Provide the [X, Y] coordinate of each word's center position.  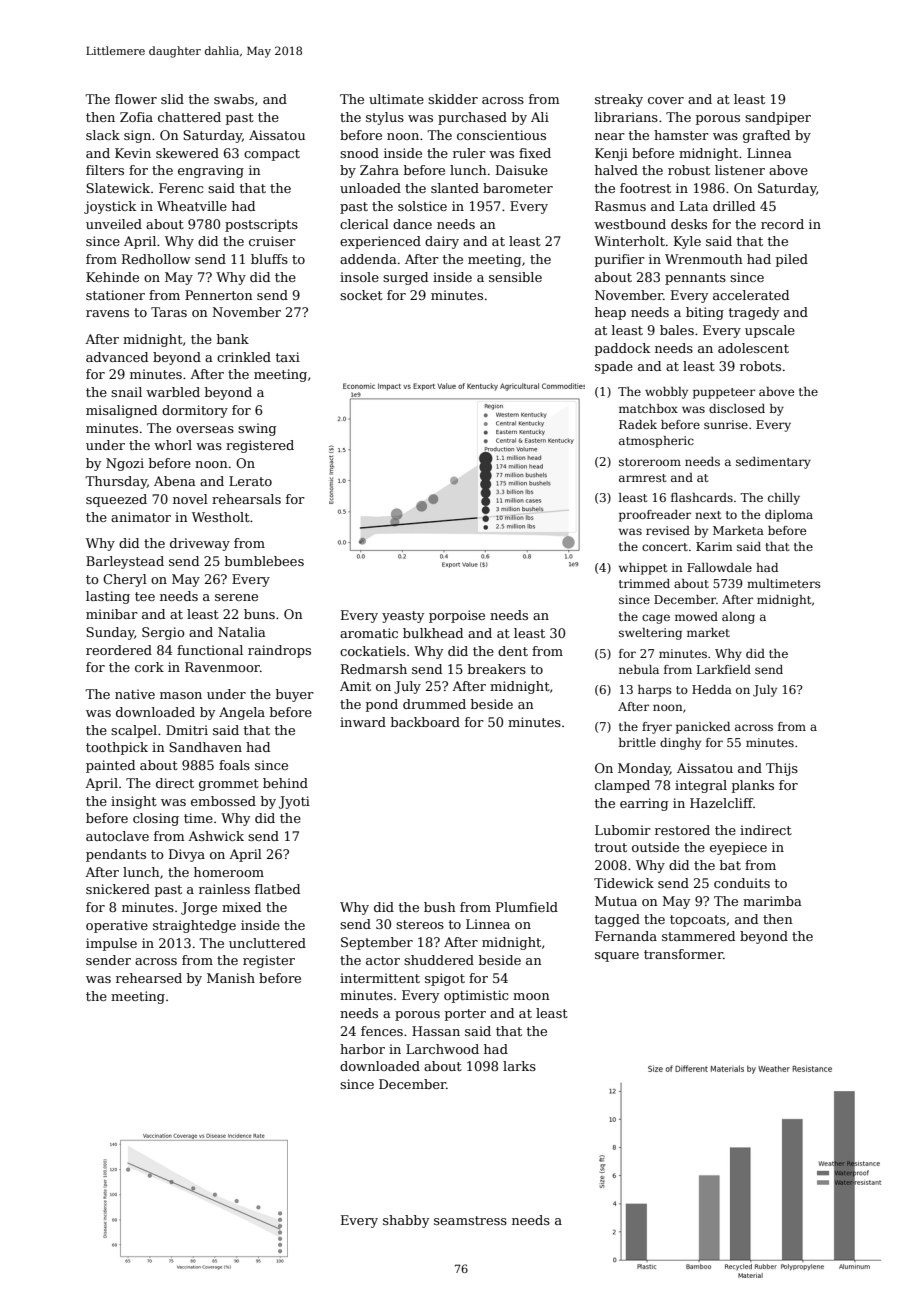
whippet [643, 569]
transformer [683, 954]
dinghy [680, 744]
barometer [518, 188]
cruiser [272, 241]
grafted [766, 136]
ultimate [396, 99]
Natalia [242, 632]
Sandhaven [205, 747]
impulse [111, 944]
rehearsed [149, 978]
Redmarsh [374, 669]
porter [465, 1015]
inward [363, 722]
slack [103, 135]
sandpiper [778, 118]
